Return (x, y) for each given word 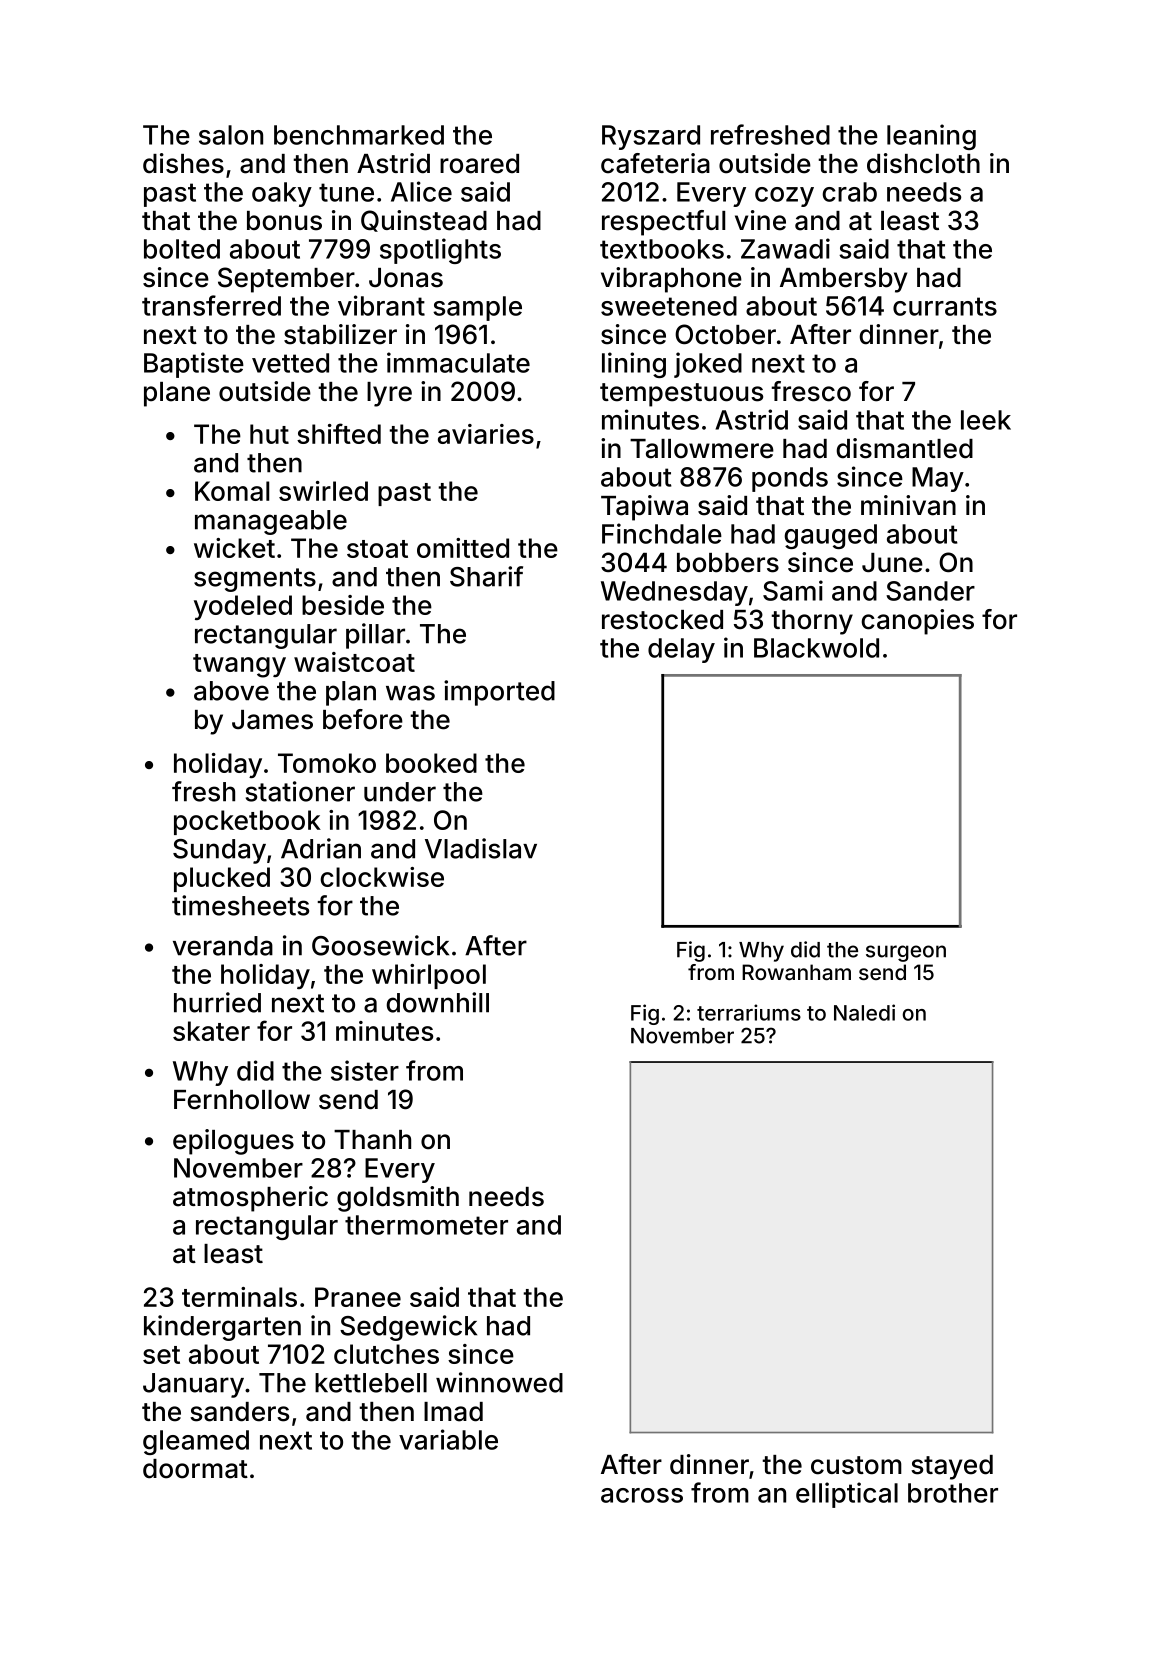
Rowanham (796, 972)
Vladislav (481, 848)
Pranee (358, 1297)
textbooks (662, 249)
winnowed (499, 1382)
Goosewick (380, 945)
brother (953, 1493)
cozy (784, 197)
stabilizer (340, 334)
